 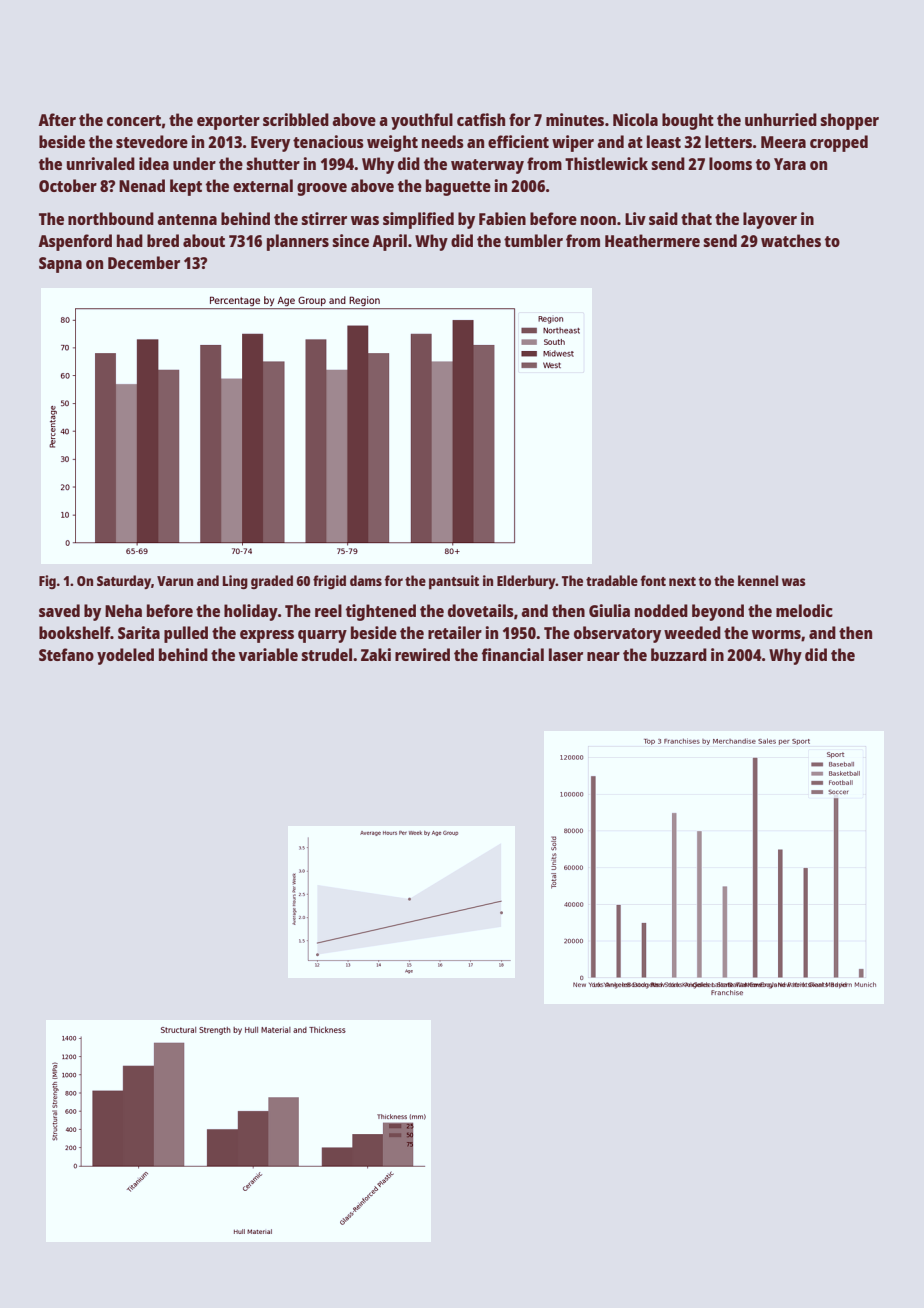 What do you see at coordinates (101, 163) in the image?
I see `unrivaled` at bounding box center [101, 163].
